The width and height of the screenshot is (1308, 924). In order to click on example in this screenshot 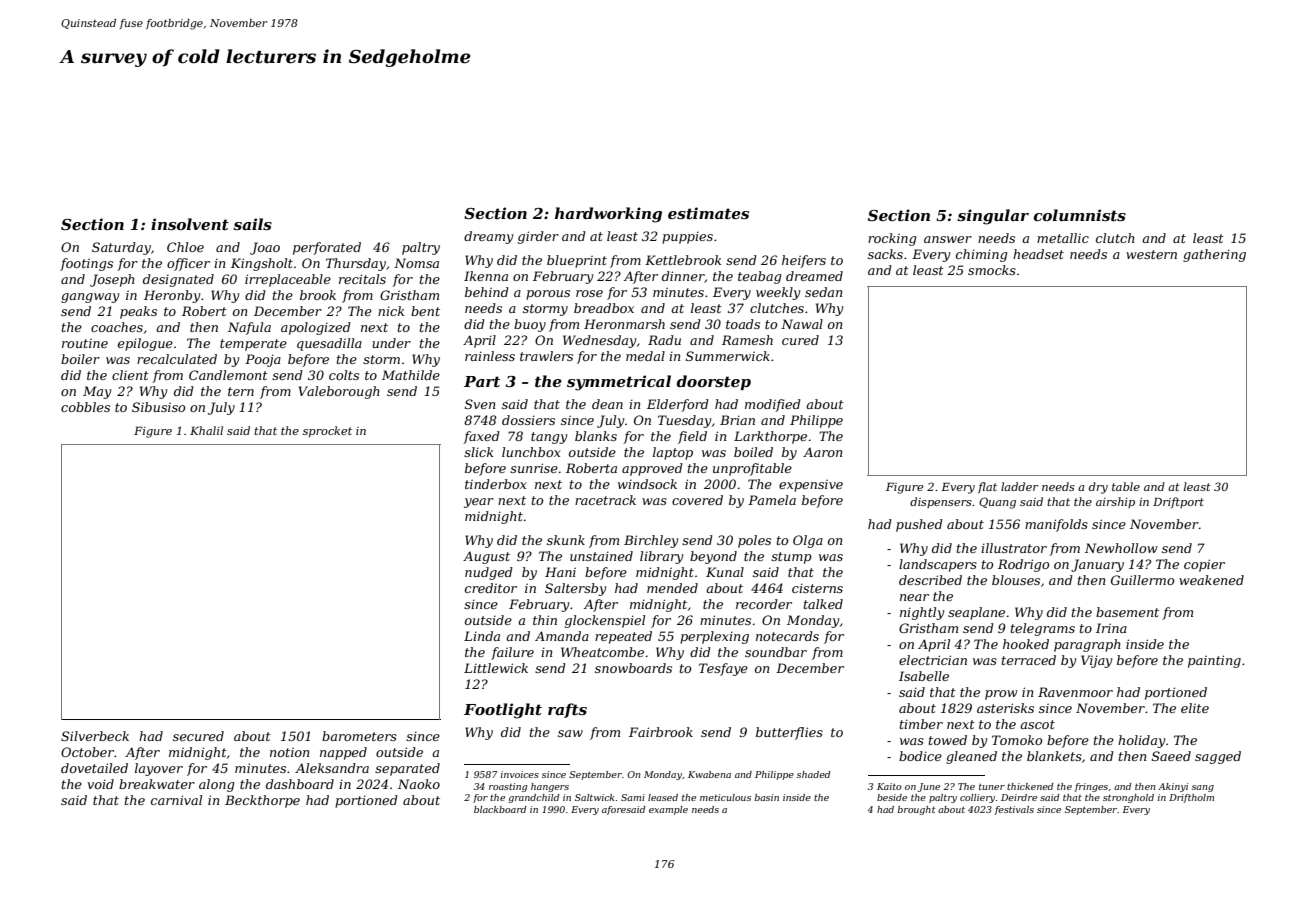, I will do `click(668, 810)`.
